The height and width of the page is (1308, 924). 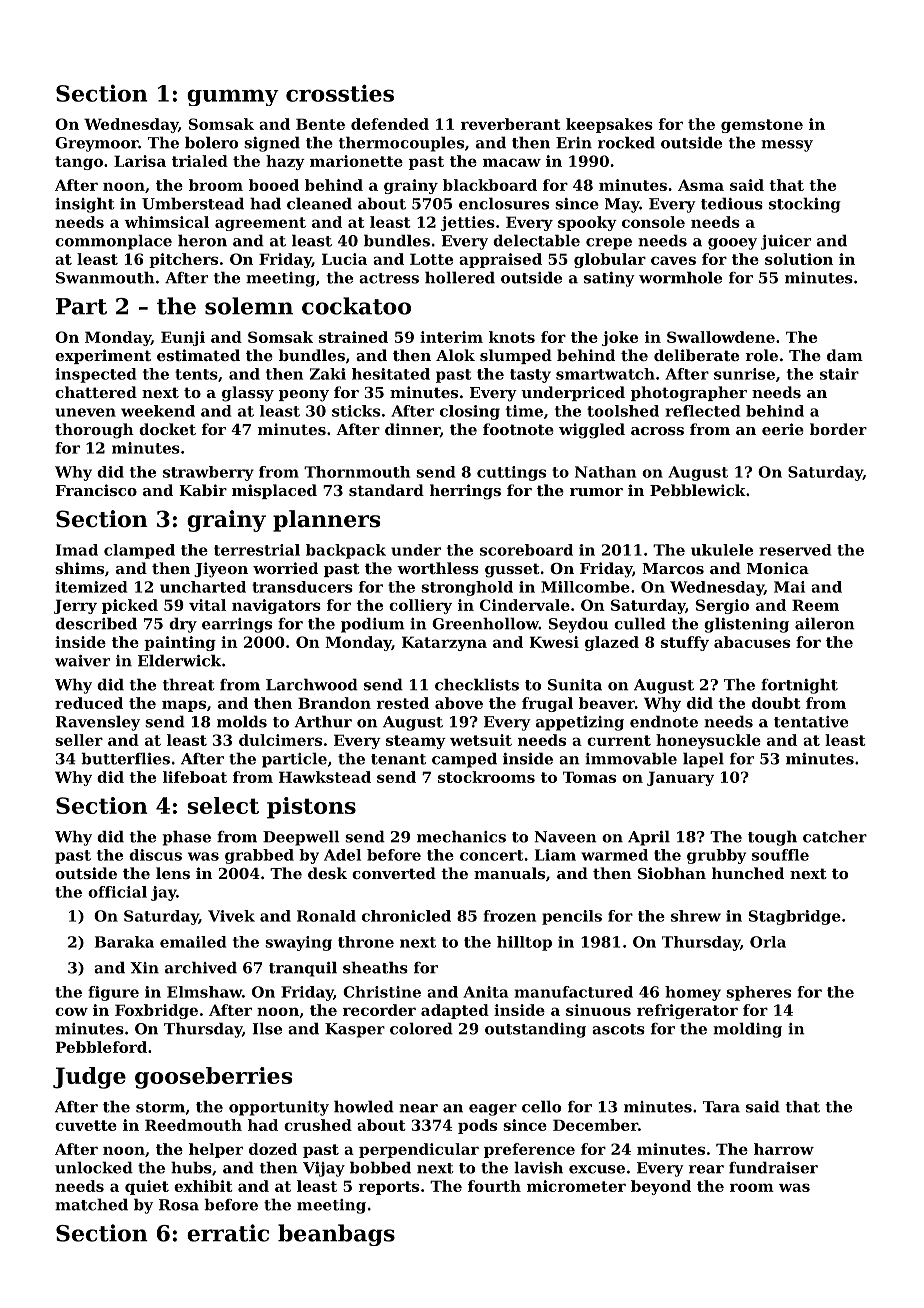 What do you see at coordinates (191, 1167) in the page?
I see `hubs` at bounding box center [191, 1167].
